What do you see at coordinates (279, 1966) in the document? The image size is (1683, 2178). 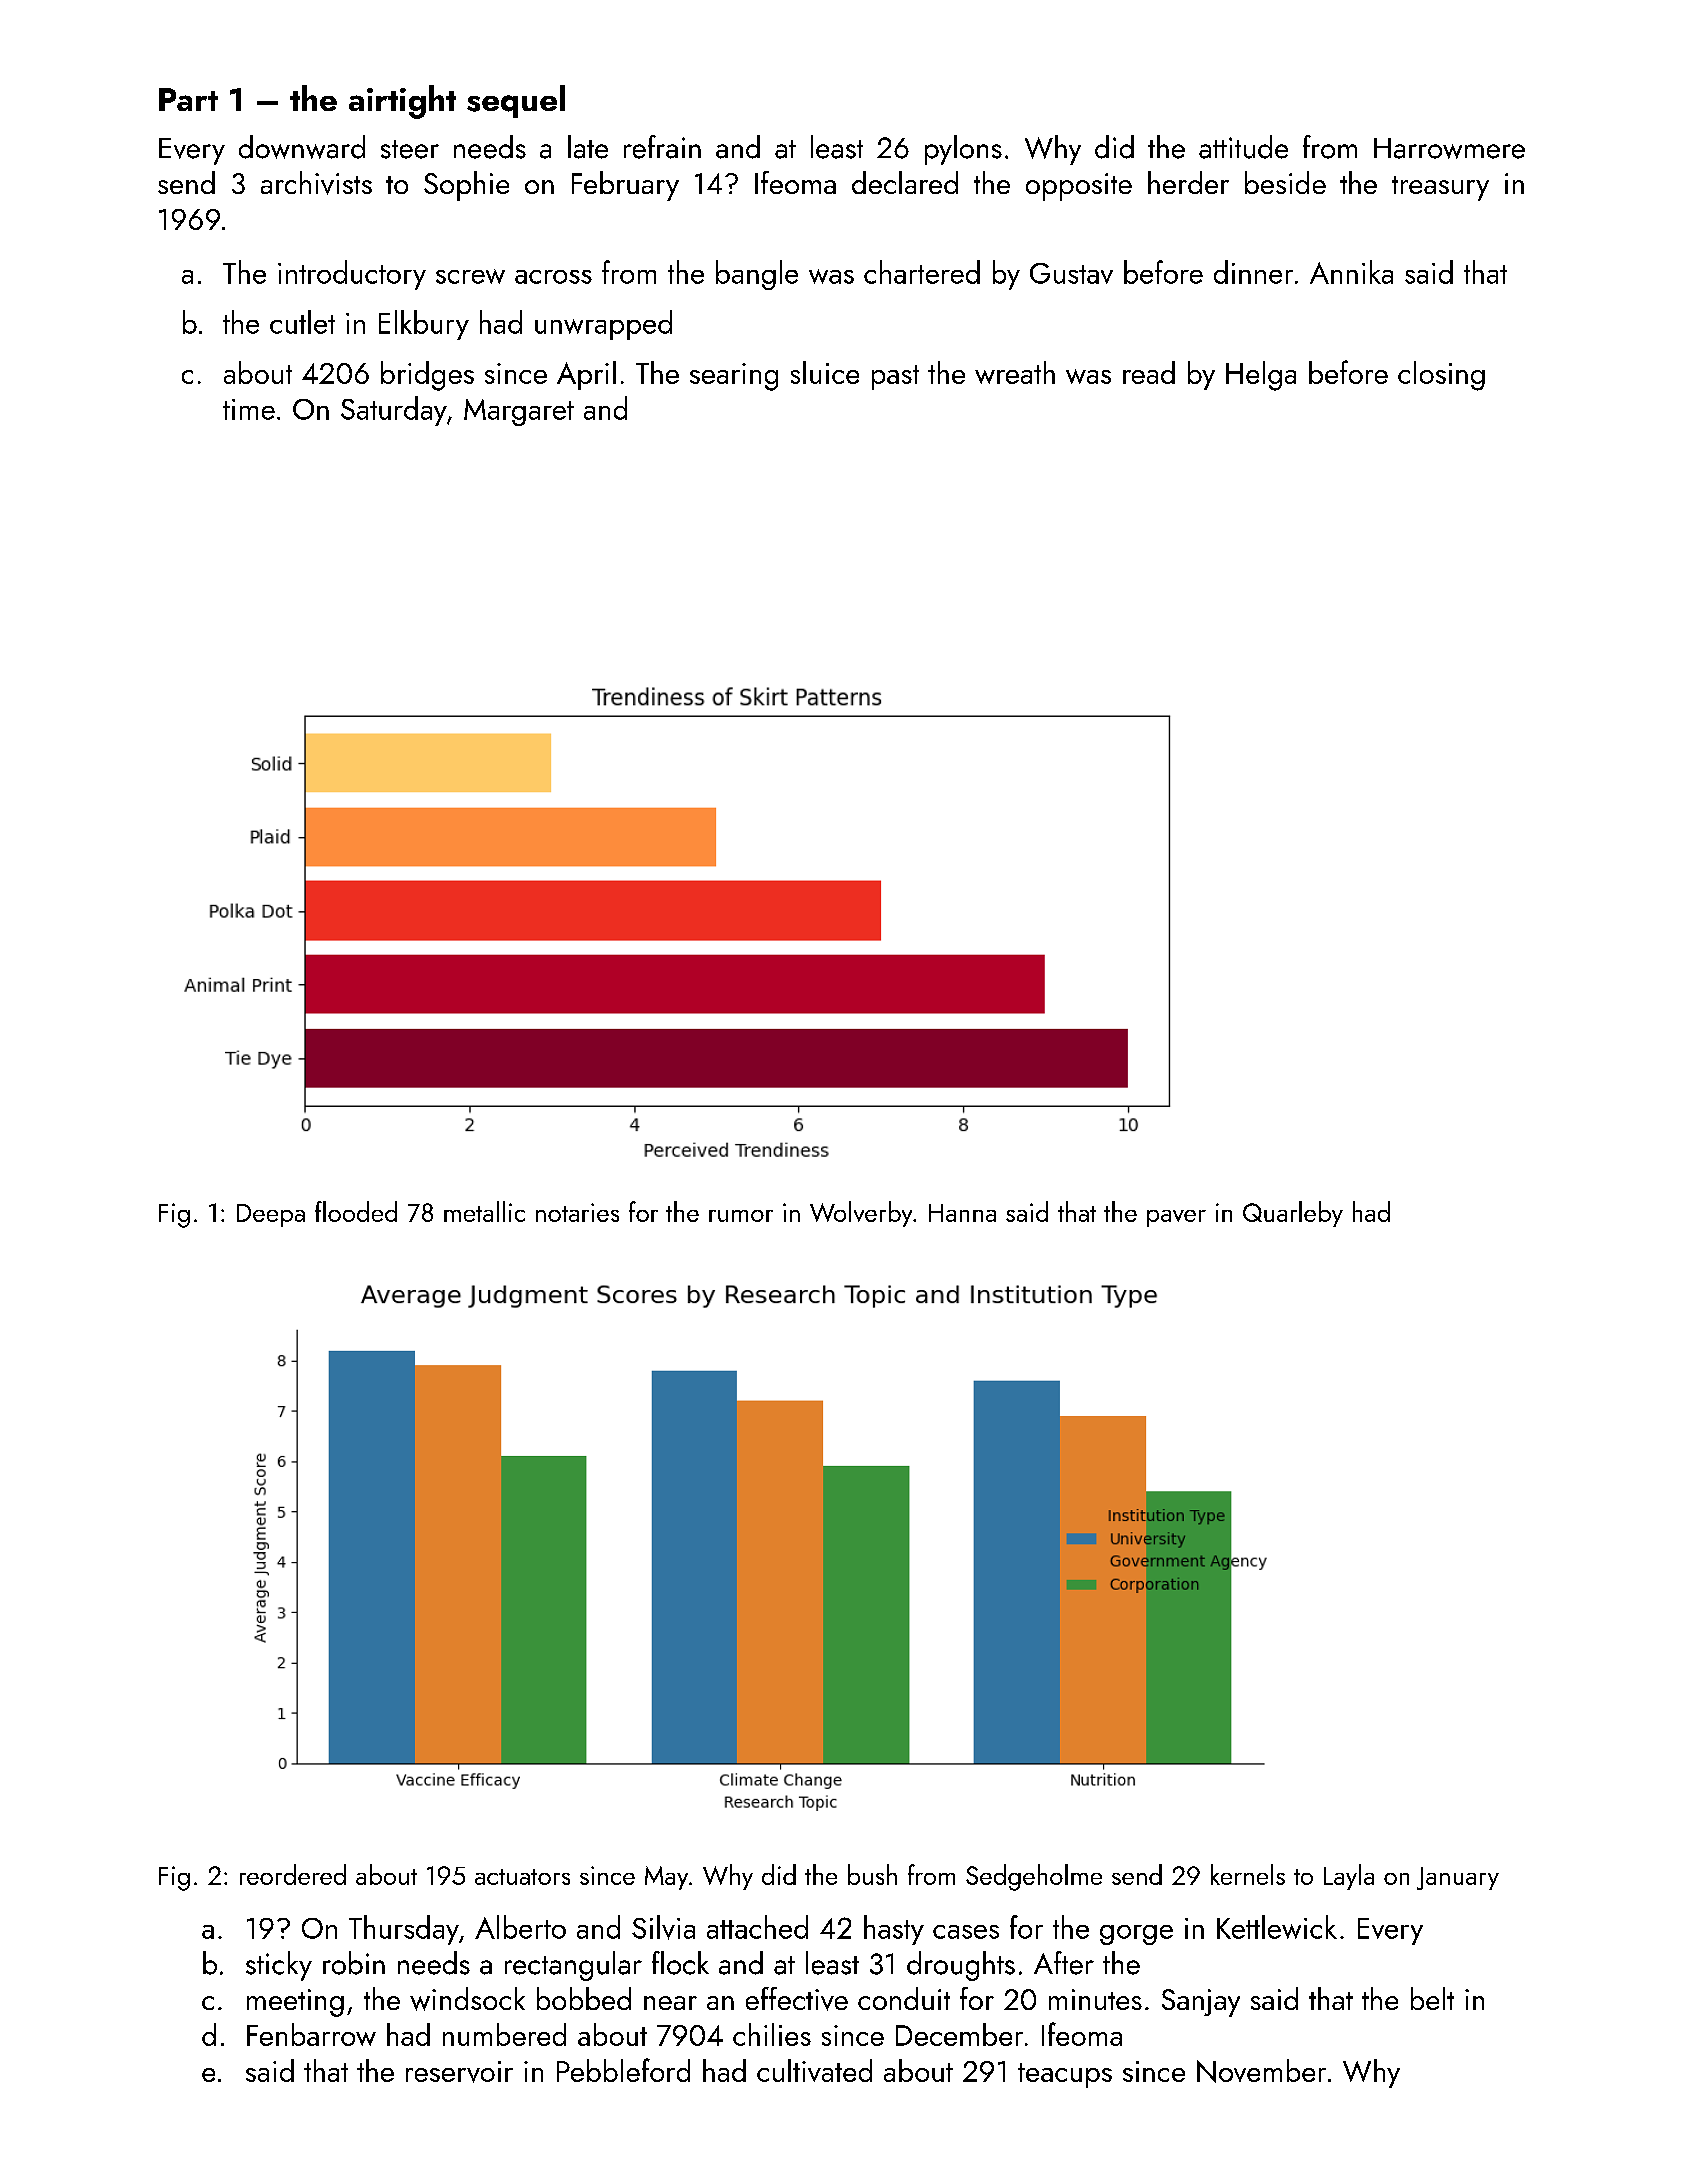 I see `sticky` at bounding box center [279, 1966].
